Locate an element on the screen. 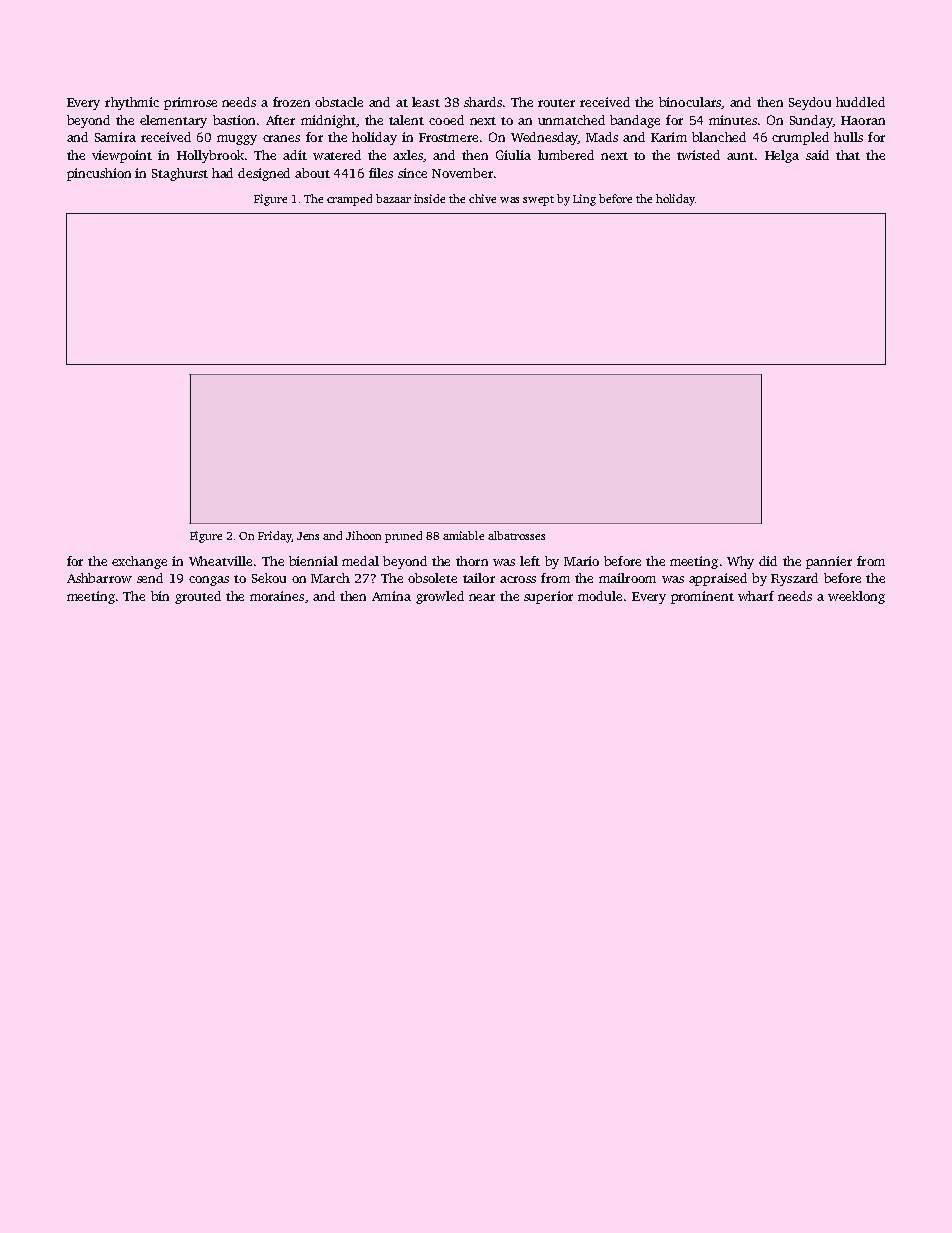 The height and width of the screenshot is (1233, 952). Ling is located at coordinates (584, 200).
